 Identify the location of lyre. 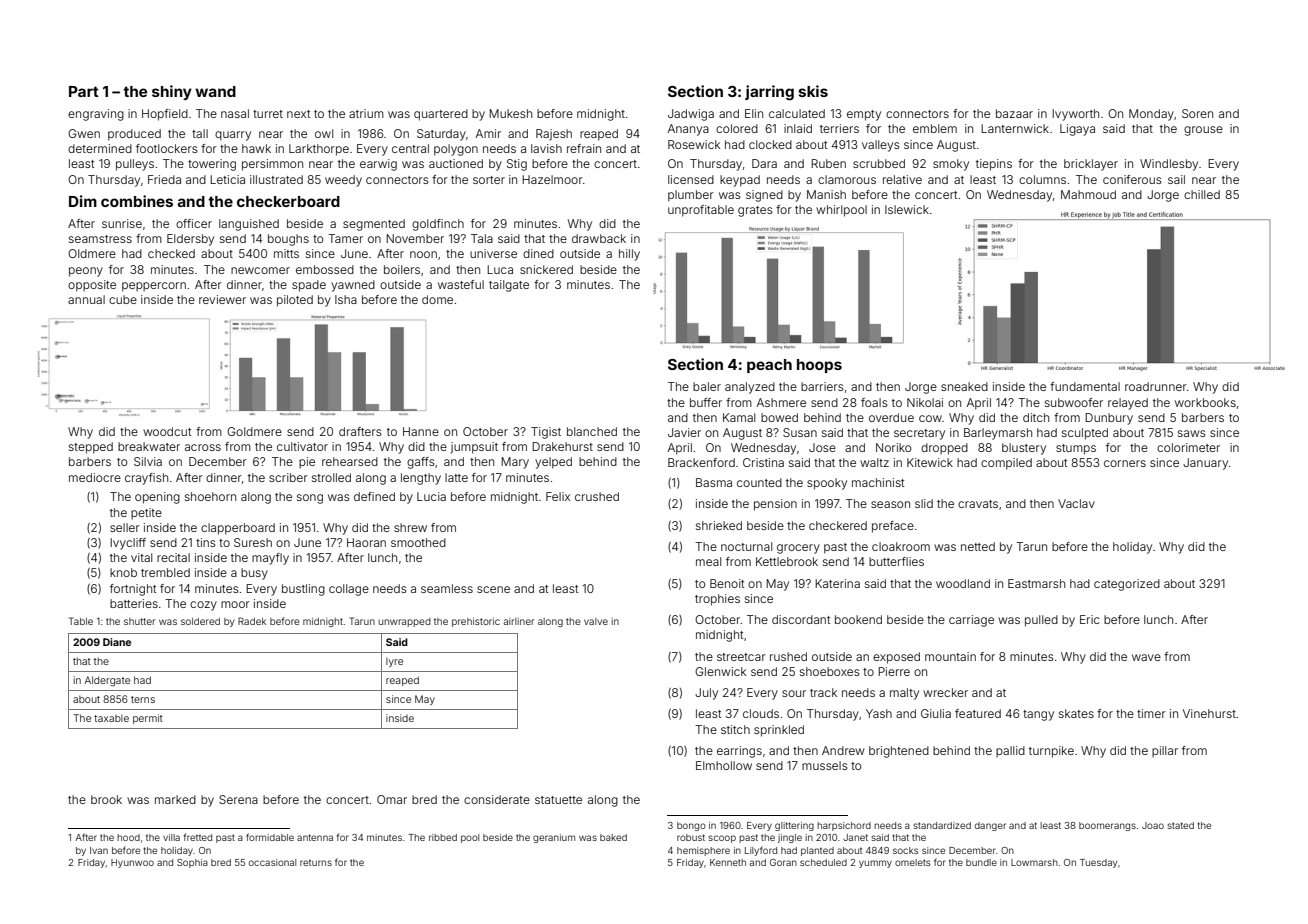
(394, 662).
